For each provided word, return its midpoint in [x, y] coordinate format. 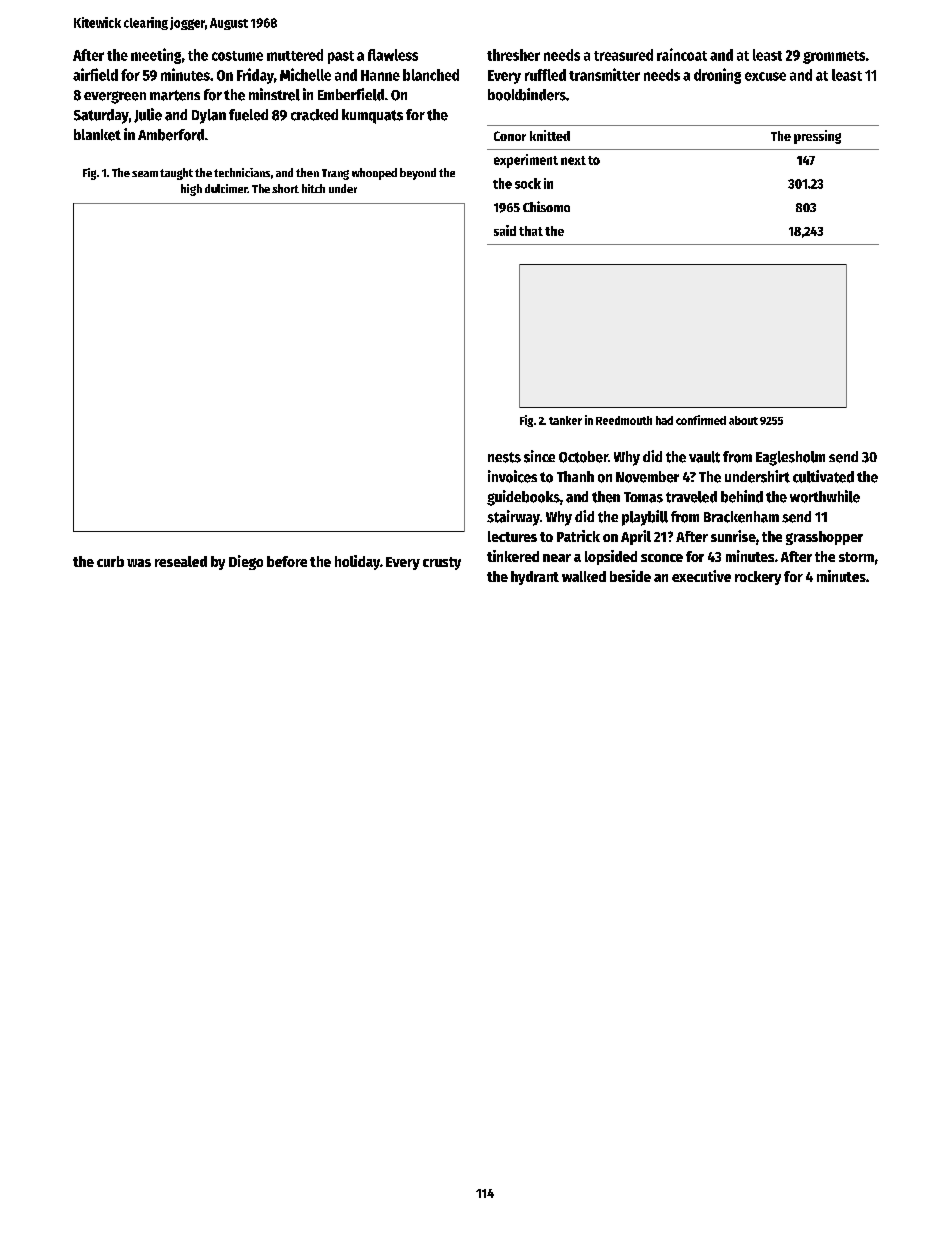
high [191, 190]
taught [176, 174]
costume [237, 56]
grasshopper [824, 538]
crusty [442, 563]
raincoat [682, 54]
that [531, 231]
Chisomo [546, 206]
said [505, 230]
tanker [565, 420]
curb [110, 561]
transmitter [604, 74]
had [664, 420]
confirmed [701, 420]
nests [504, 457]
